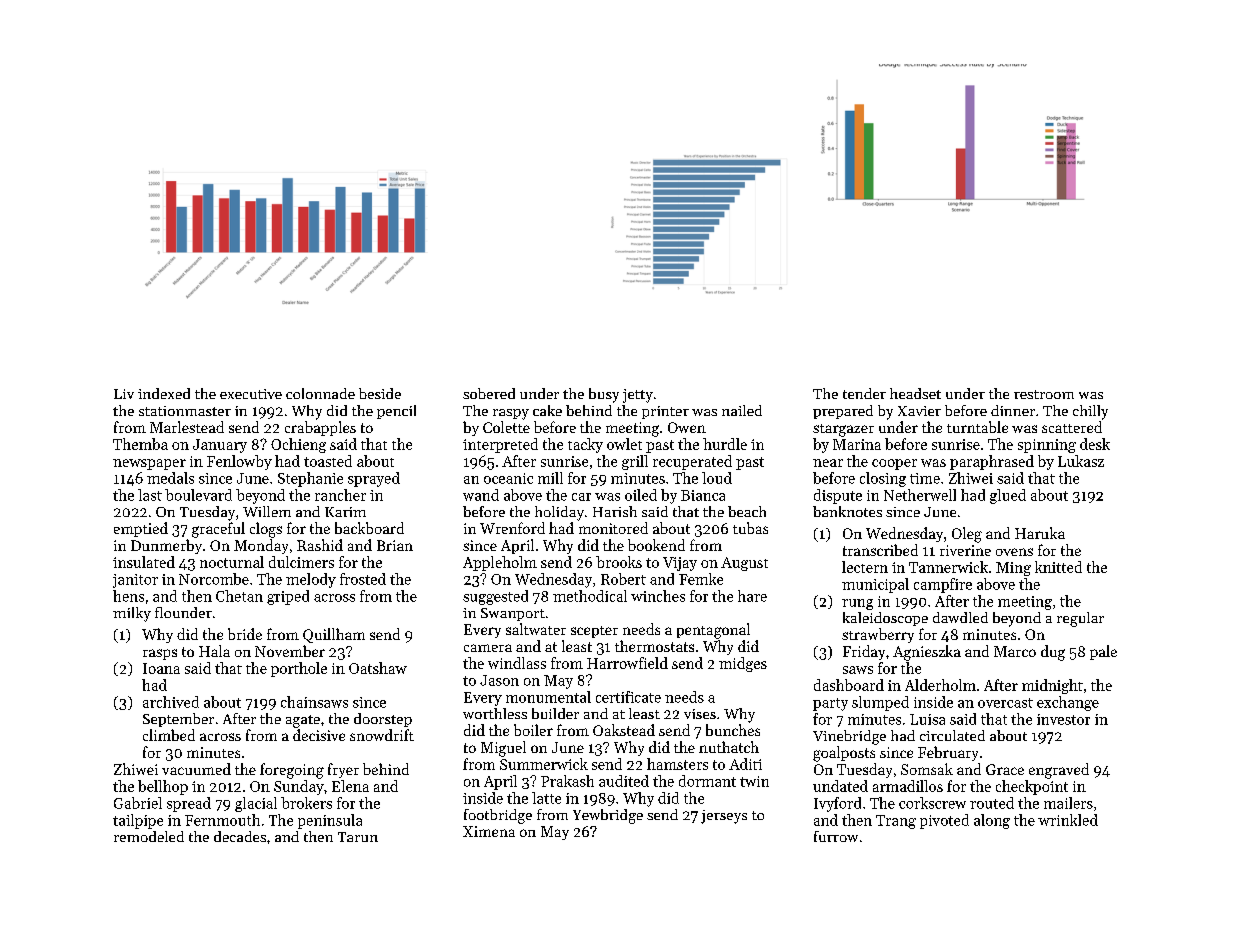 This page has width=1233, height=952. What do you see at coordinates (1053, 653) in the page?
I see `dug` at bounding box center [1053, 653].
